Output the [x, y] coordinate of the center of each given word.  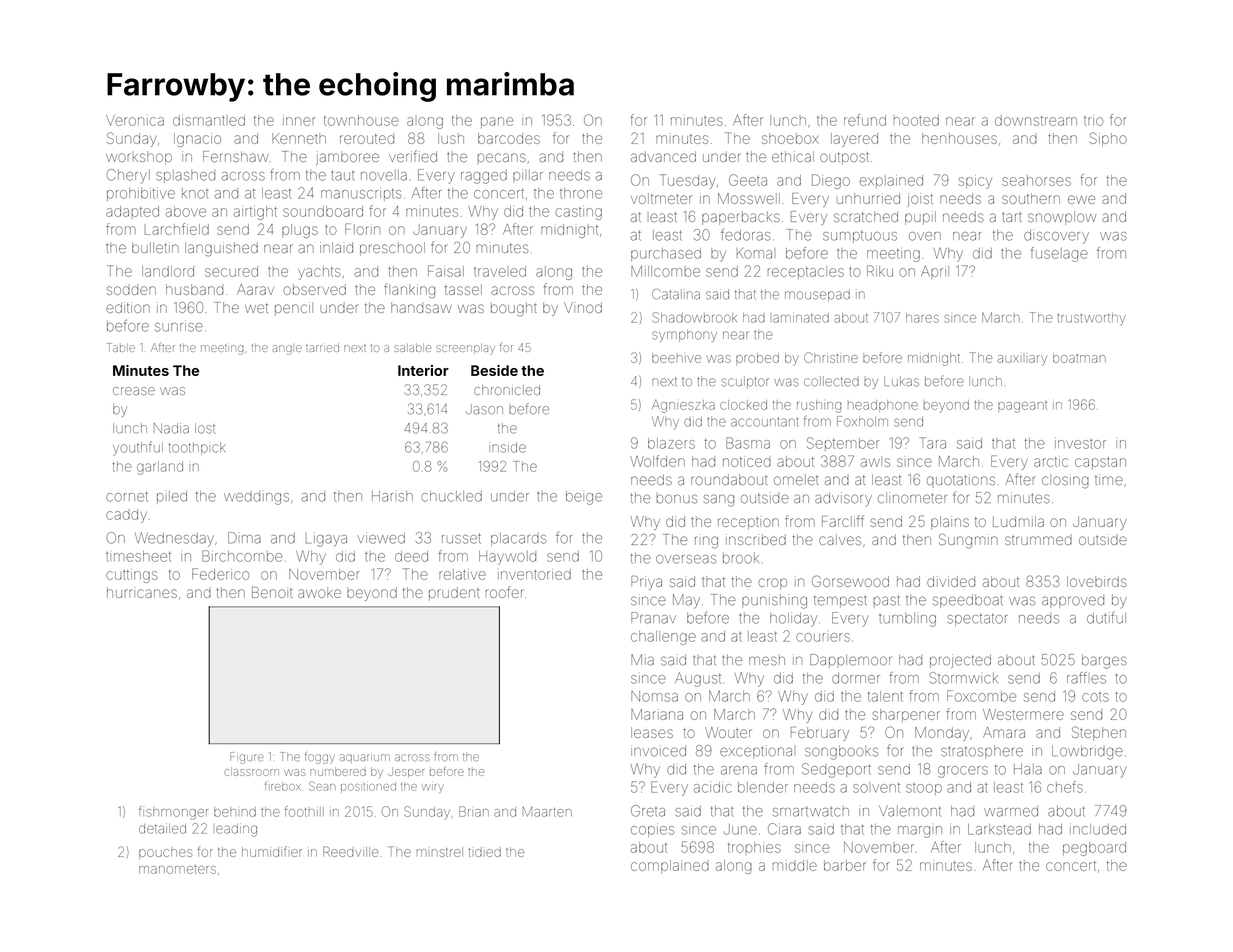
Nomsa [654, 696]
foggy [320, 758]
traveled [500, 271]
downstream [1036, 120]
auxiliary [1022, 360]
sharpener [906, 715]
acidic [713, 787]
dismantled [209, 120]
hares [922, 318]
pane [497, 122]
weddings [256, 498]
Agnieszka [683, 406]
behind [235, 812]
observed [314, 289]
